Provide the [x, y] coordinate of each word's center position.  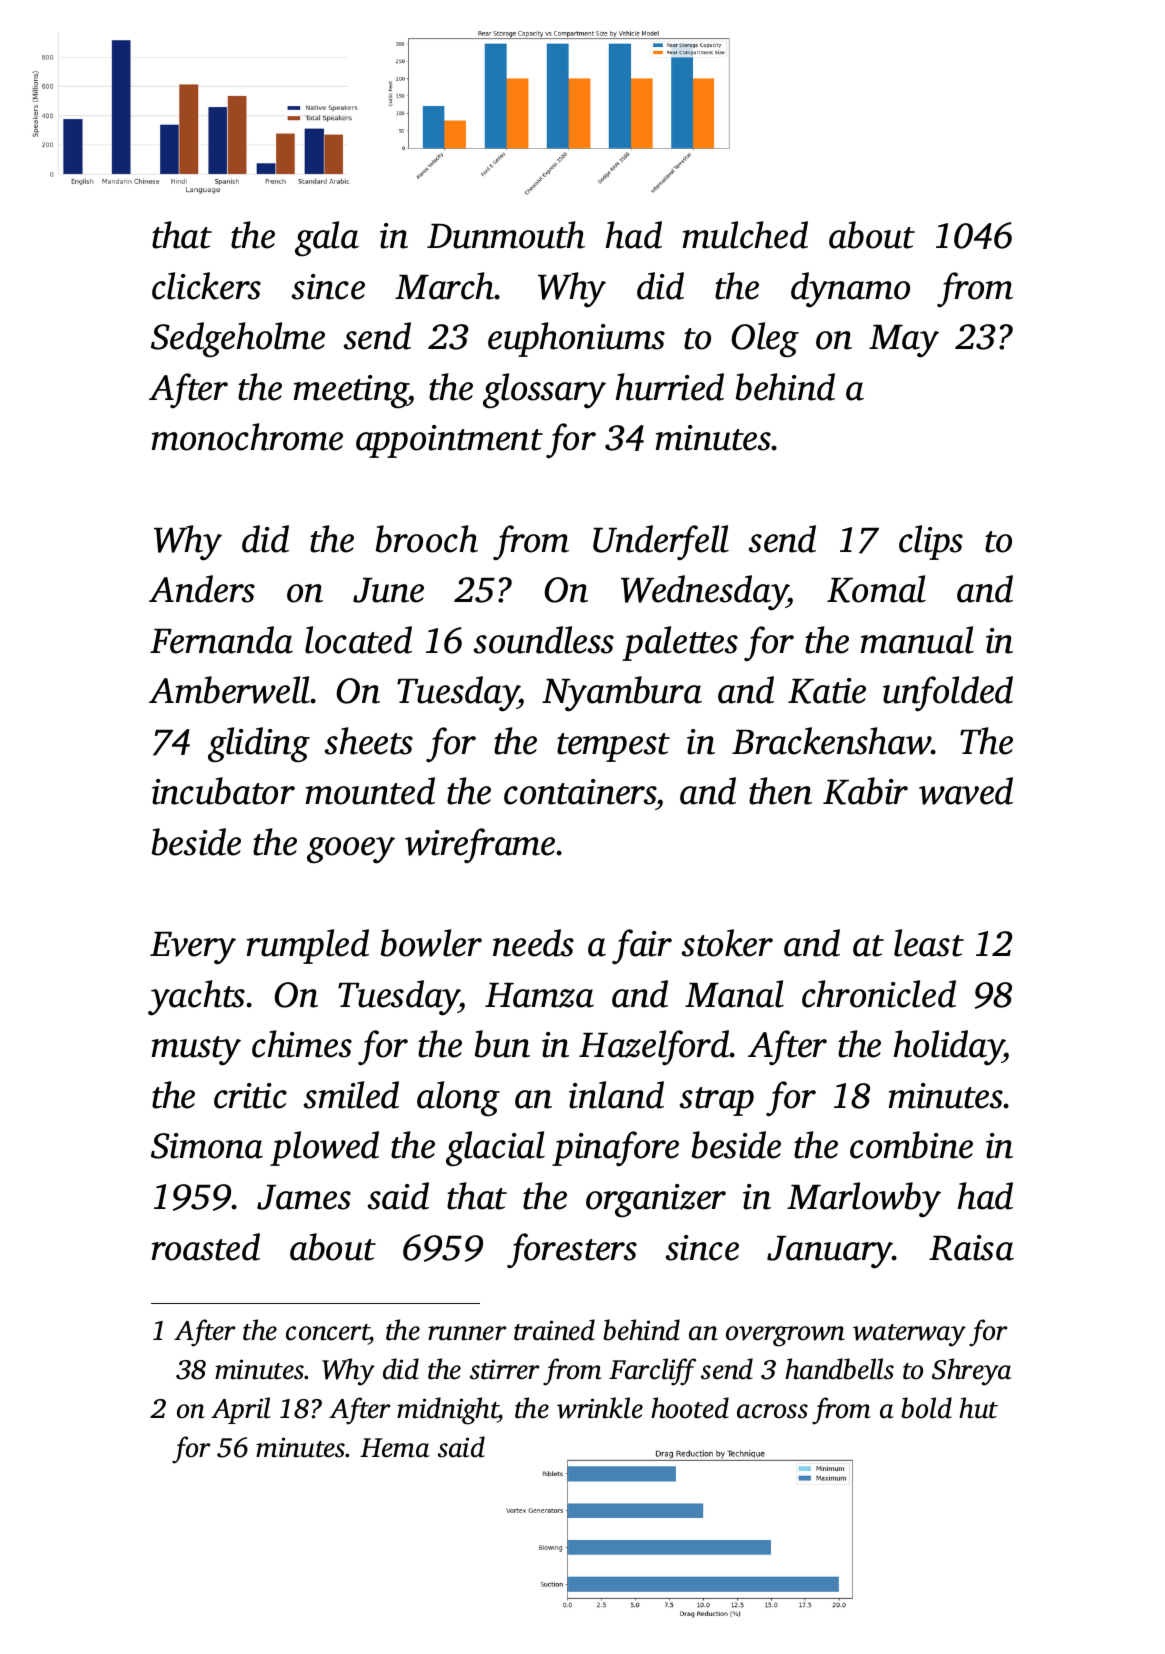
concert [328, 1332]
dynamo [850, 290]
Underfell [661, 542]
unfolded [948, 693]
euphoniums [576, 339]
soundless [544, 640]
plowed [324, 1148]
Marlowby [864, 1200]
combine [911, 1145]
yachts [196, 998]
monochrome [247, 437]
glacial [495, 1149]
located [358, 640]
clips [931, 542]
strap [717, 1101]
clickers [206, 286]
